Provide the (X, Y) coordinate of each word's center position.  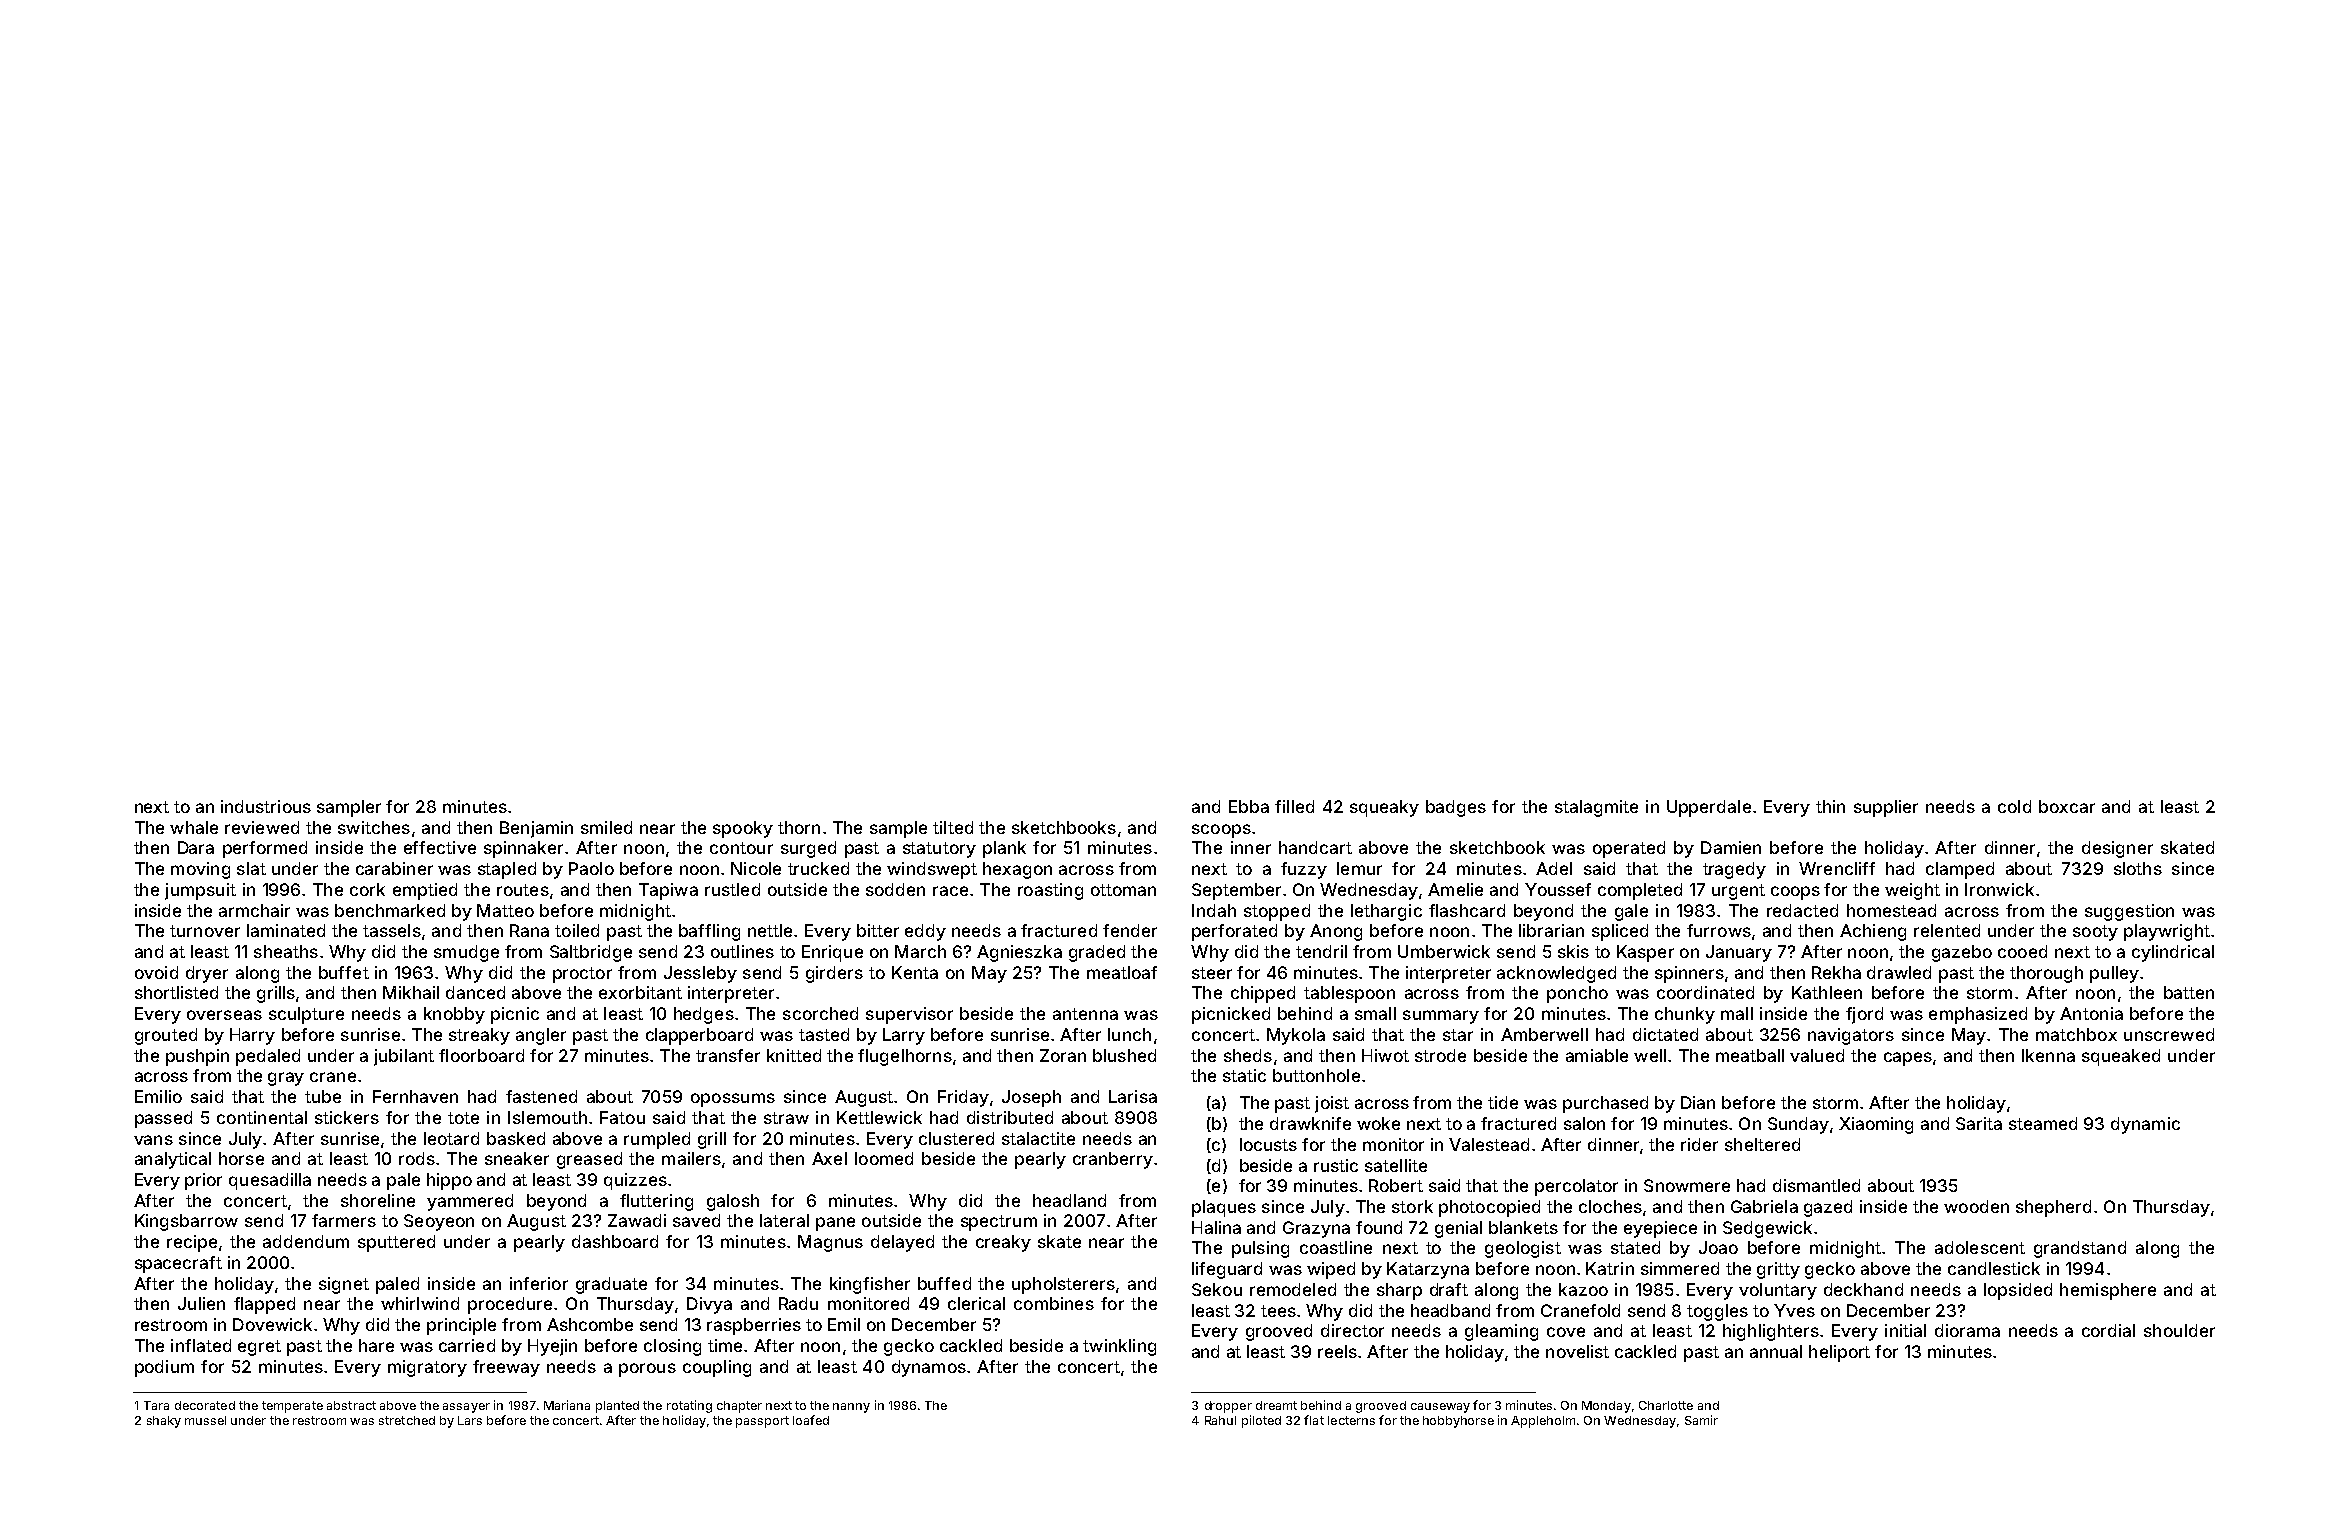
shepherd (2053, 1208)
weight (1912, 891)
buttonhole (1316, 1075)
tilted (953, 827)
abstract (351, 1405)
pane (835, 1224)
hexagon (1017, 870)
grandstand (2080, 1249)
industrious (266, 806)
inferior (539, 1283)
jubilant (404, 1057)
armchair (254, 910)
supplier (1886, 808)
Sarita (1979, 1123)
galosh (733, 1202)
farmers (344, 1220)
